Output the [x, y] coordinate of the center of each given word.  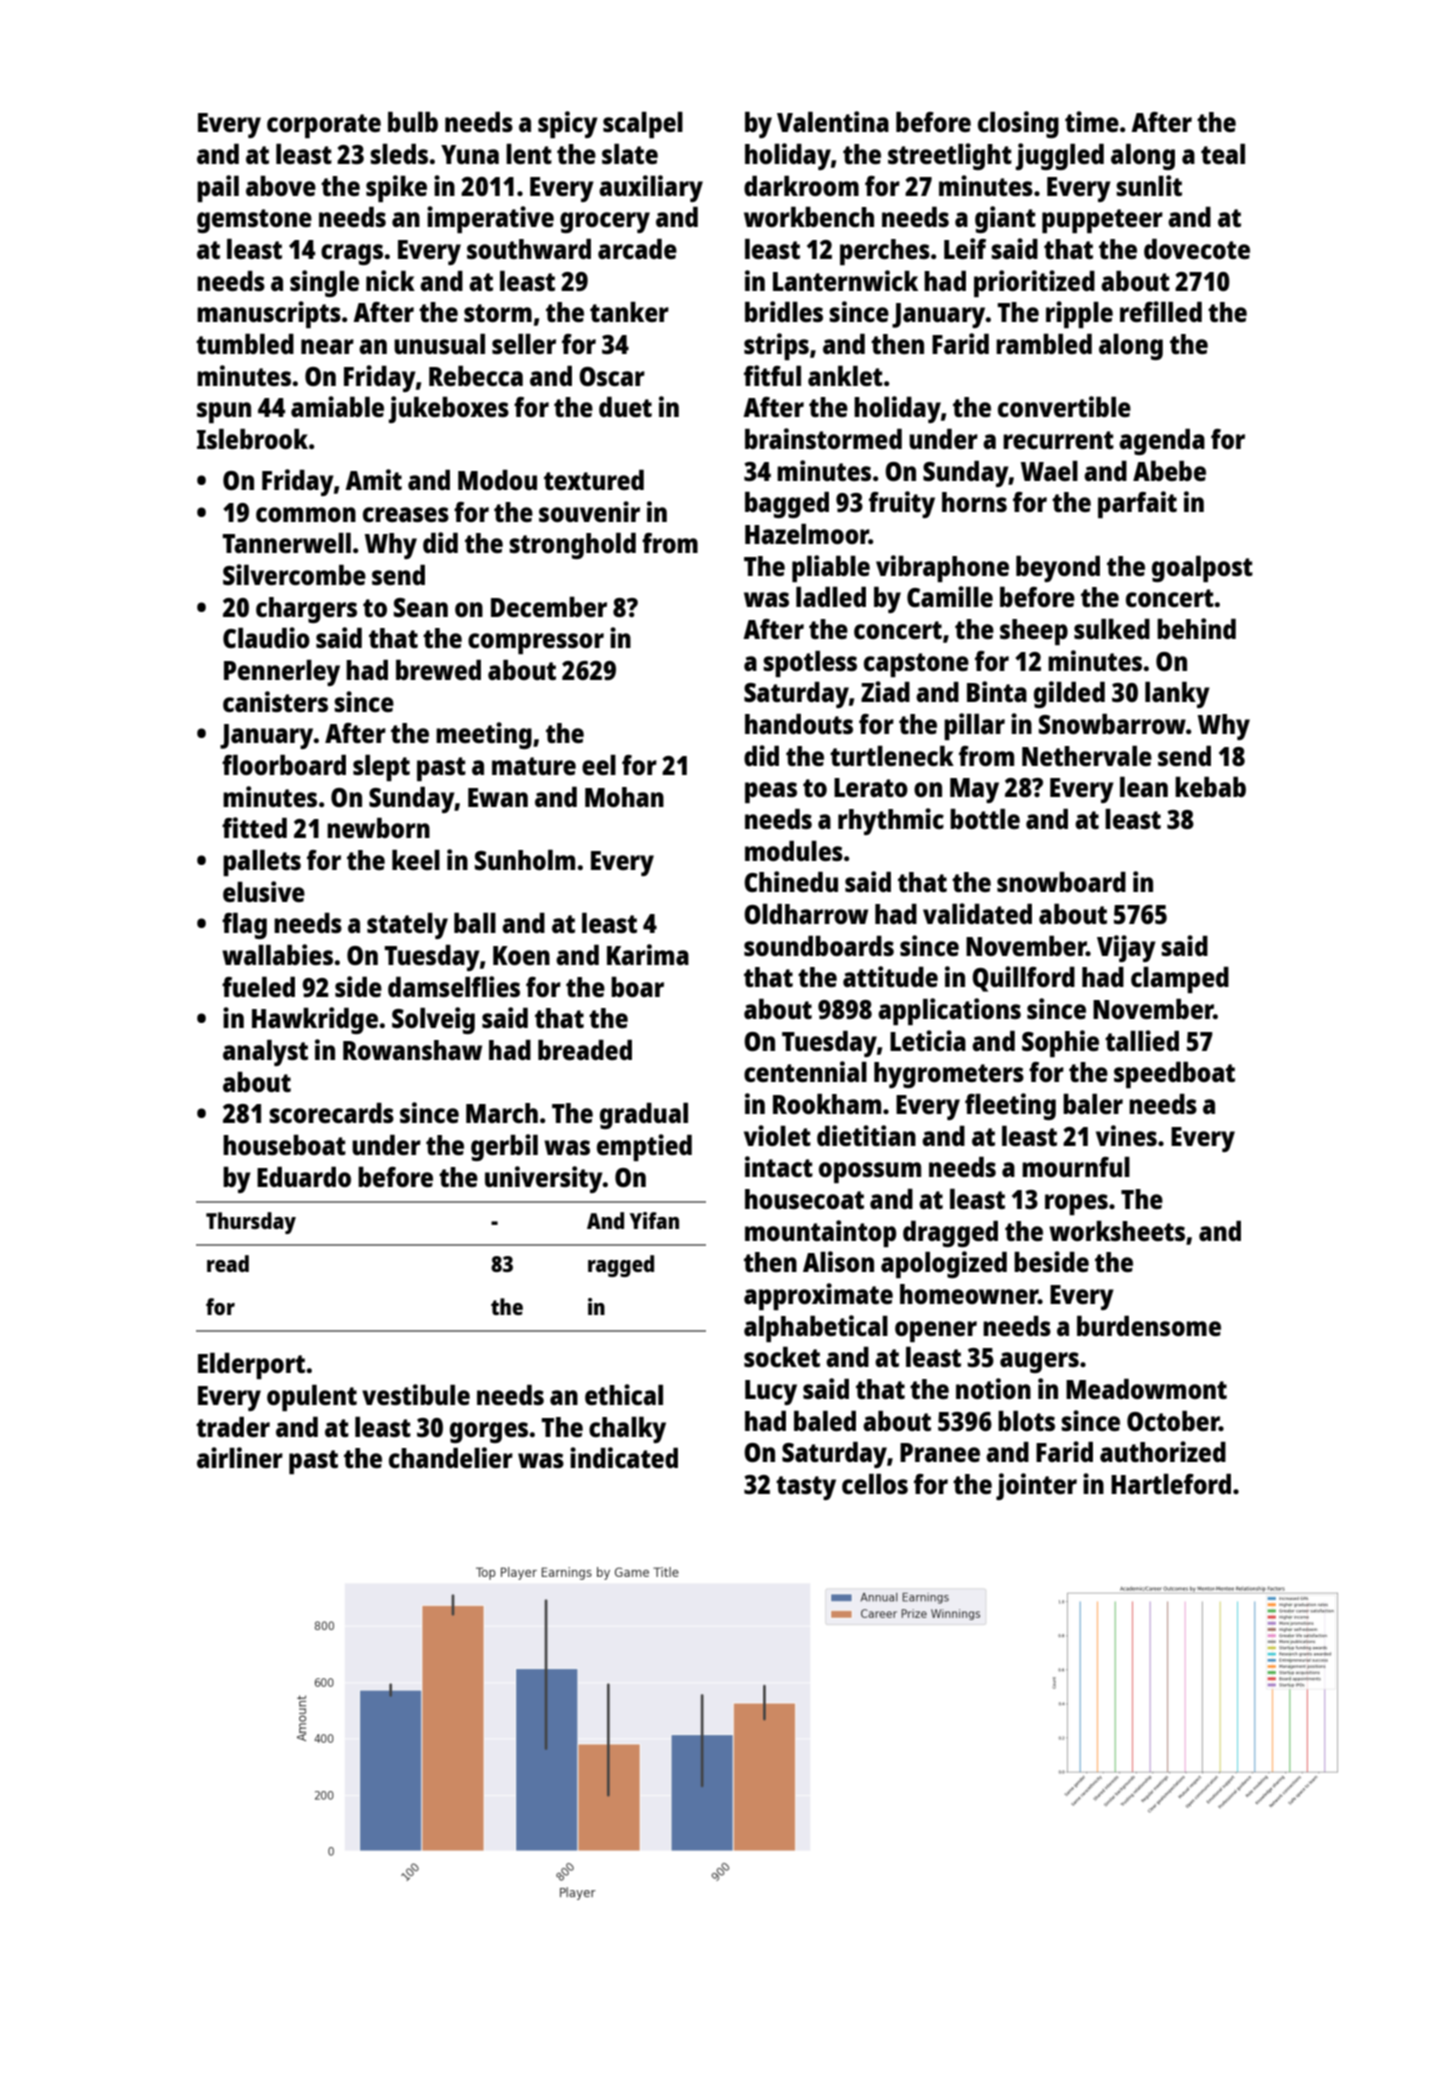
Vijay [1126, 948]
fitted [254, 827]
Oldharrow [806, 914]
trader [233, 1427]
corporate [324, 126]
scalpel [643, 125]
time [1092, 121]
